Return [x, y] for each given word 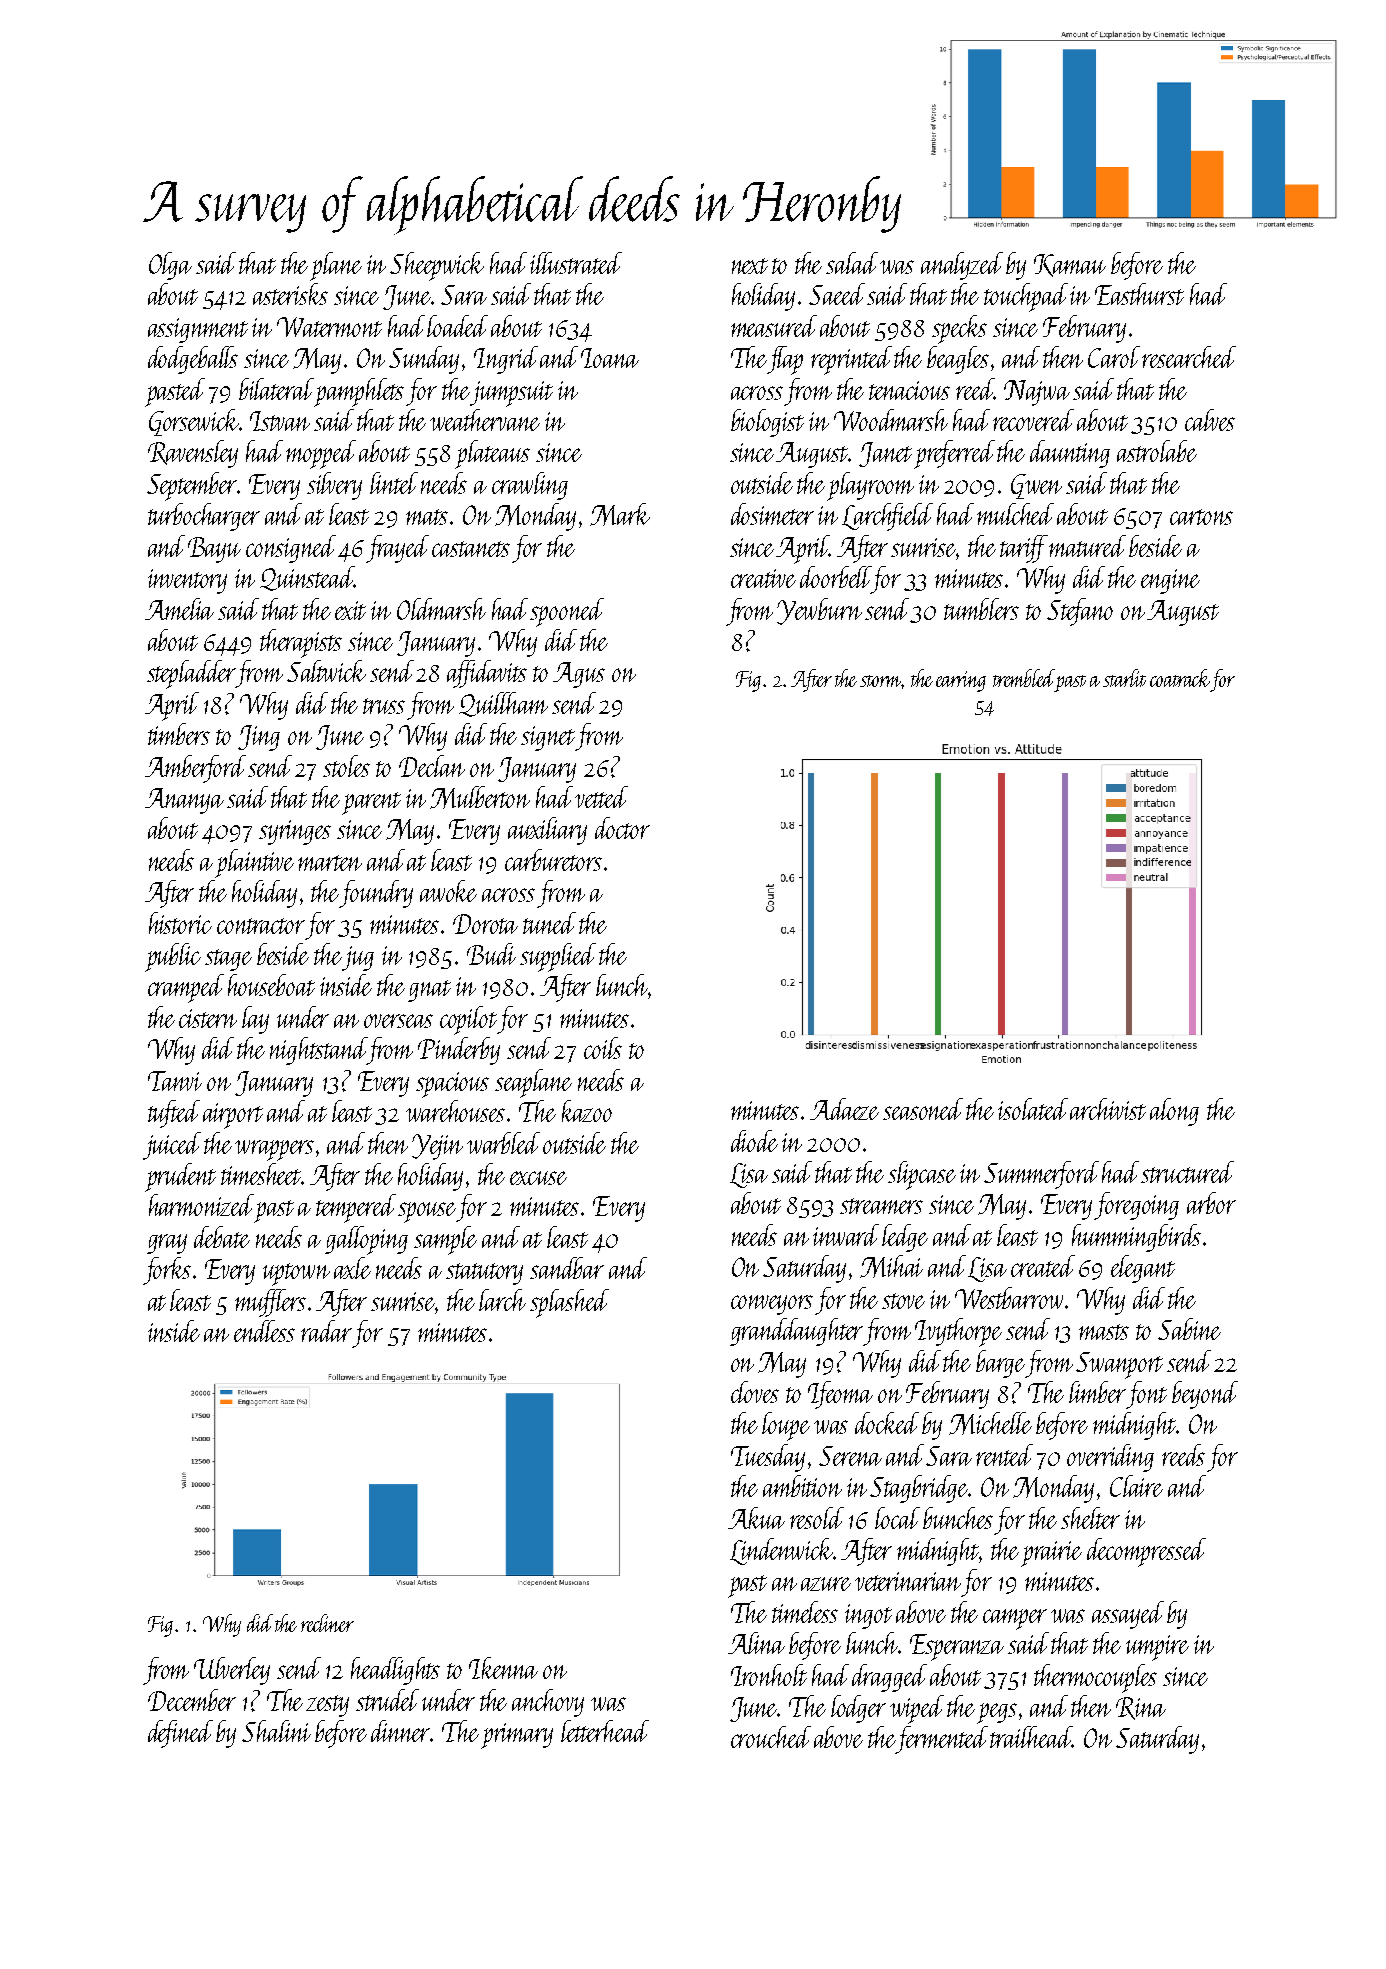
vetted [601, 797]
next [750, 266]
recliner [327, 1623]
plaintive [254, 863]
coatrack [1180, 678]
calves [1210, 420]
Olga [170, 266]
